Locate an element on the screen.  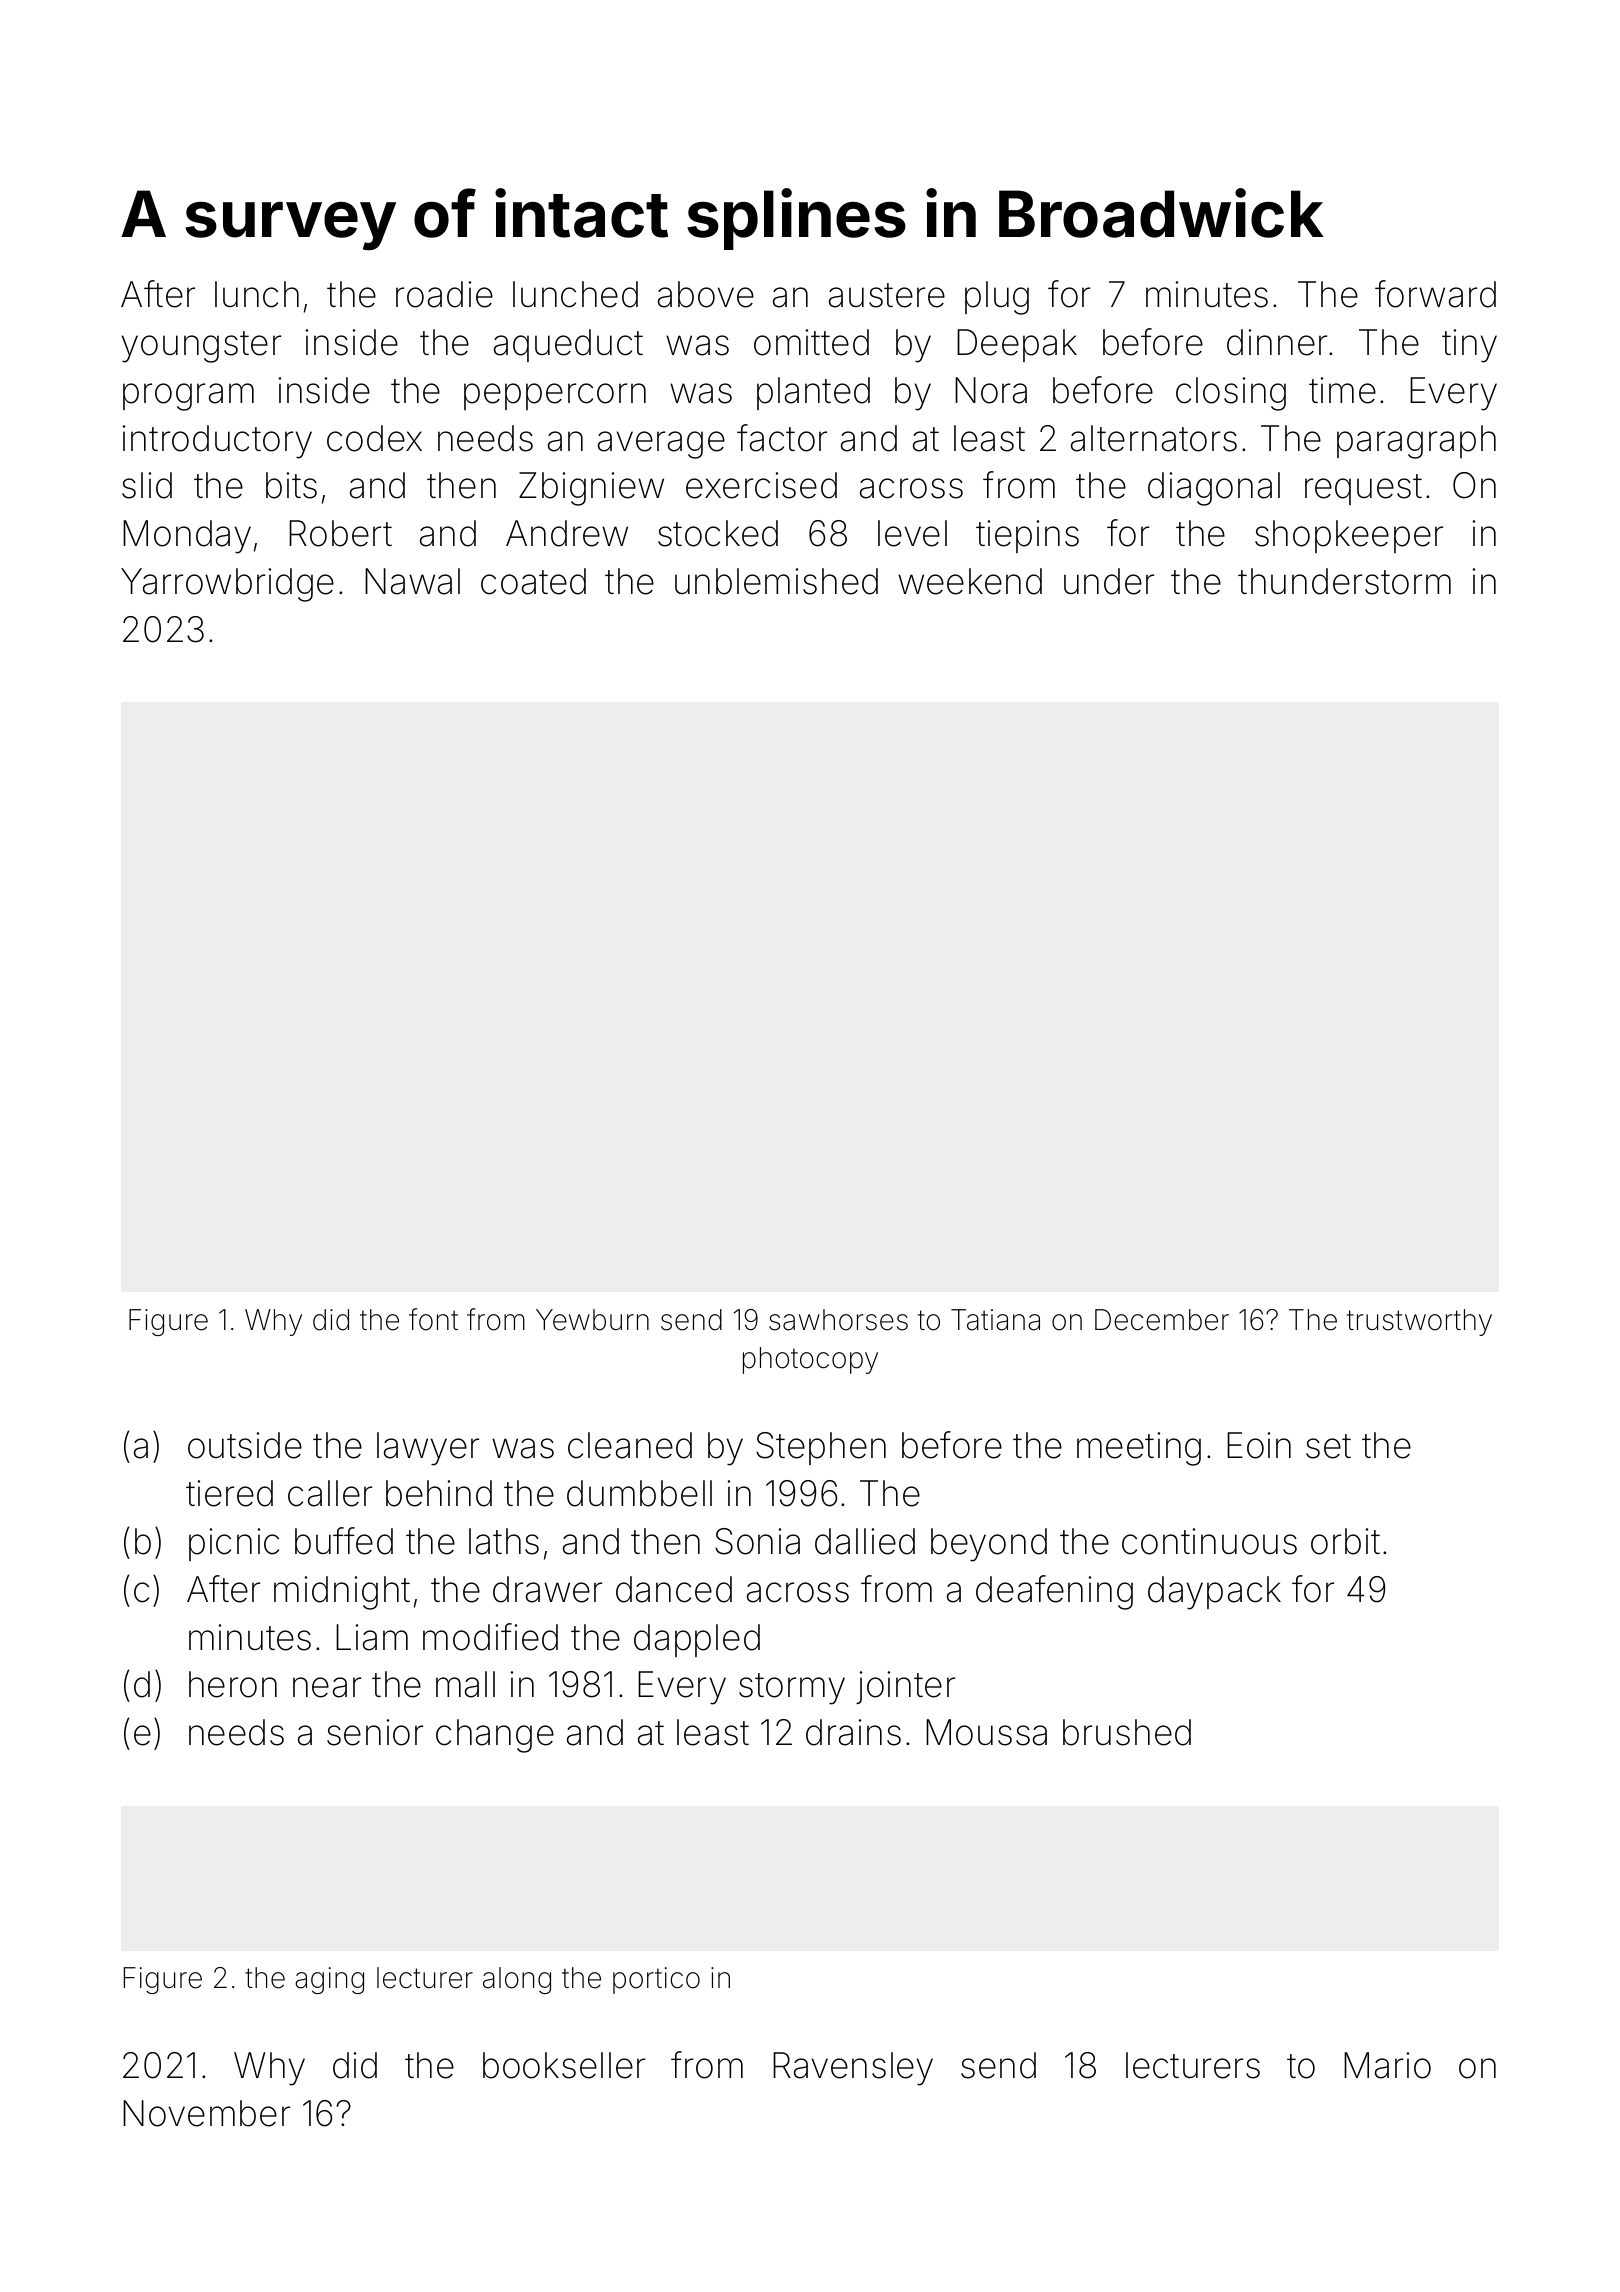
bookseller is located at coordinates (564, 2065).
